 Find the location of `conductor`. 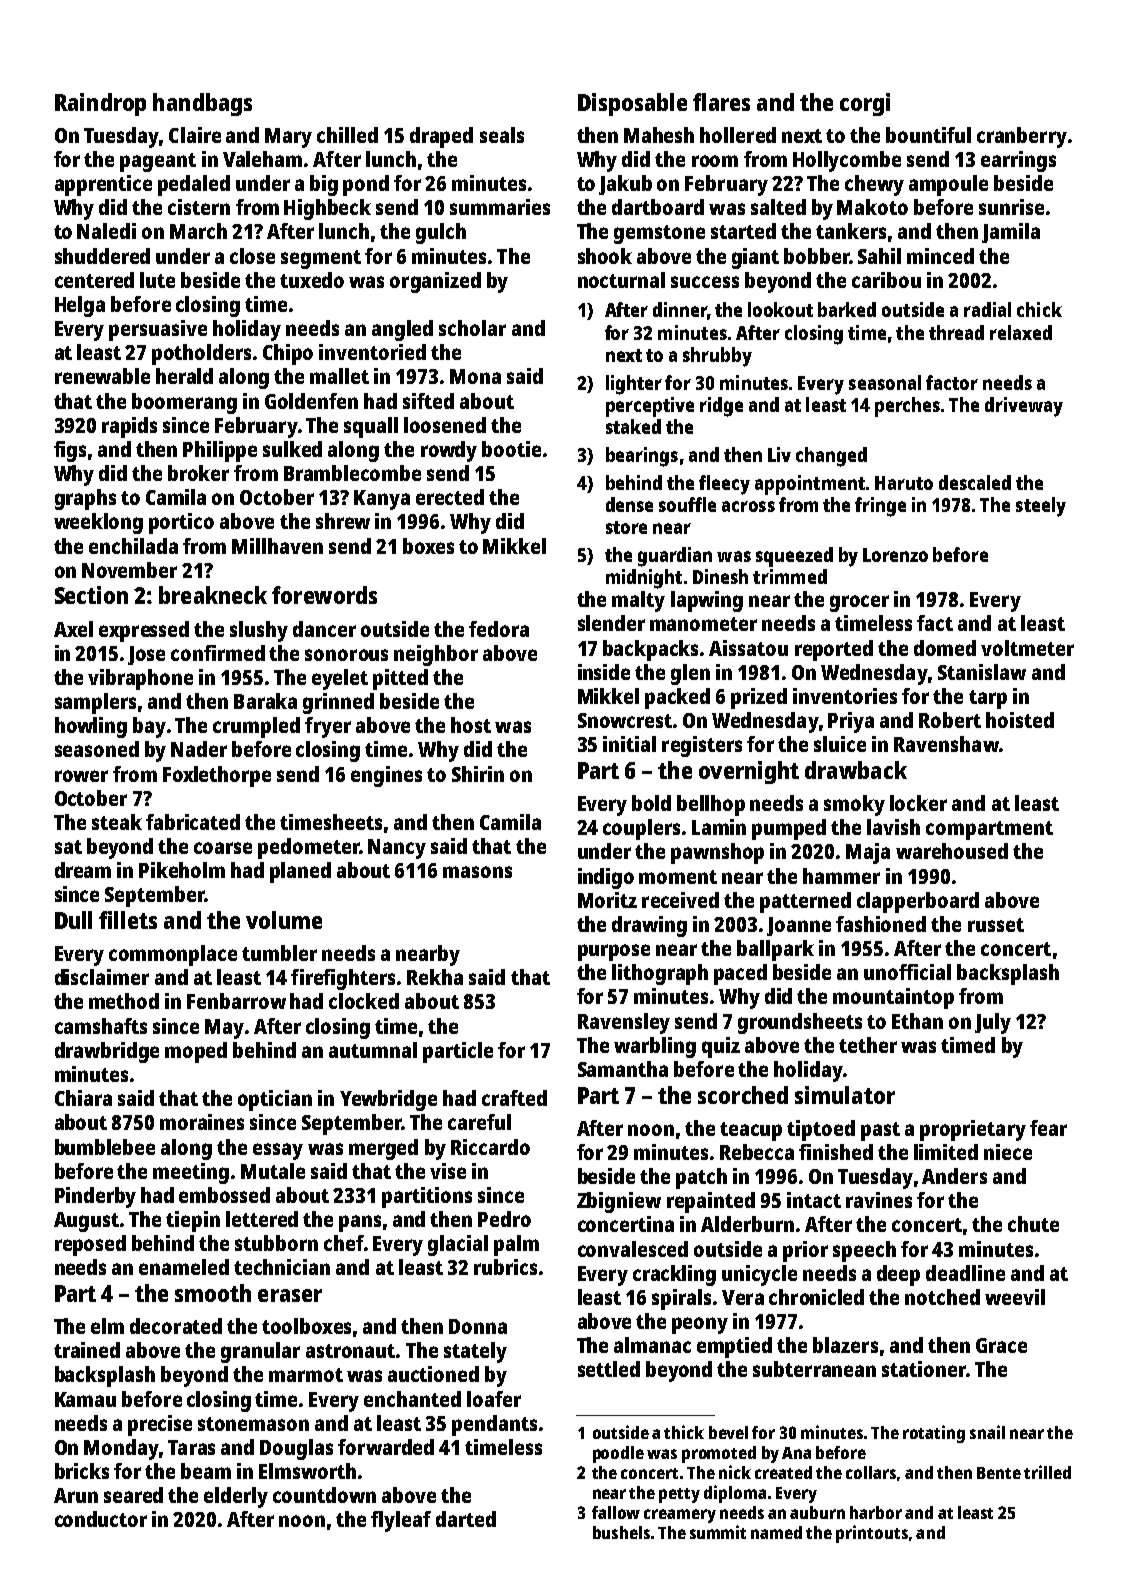

conductor is located at coordinates (101, 1519).
